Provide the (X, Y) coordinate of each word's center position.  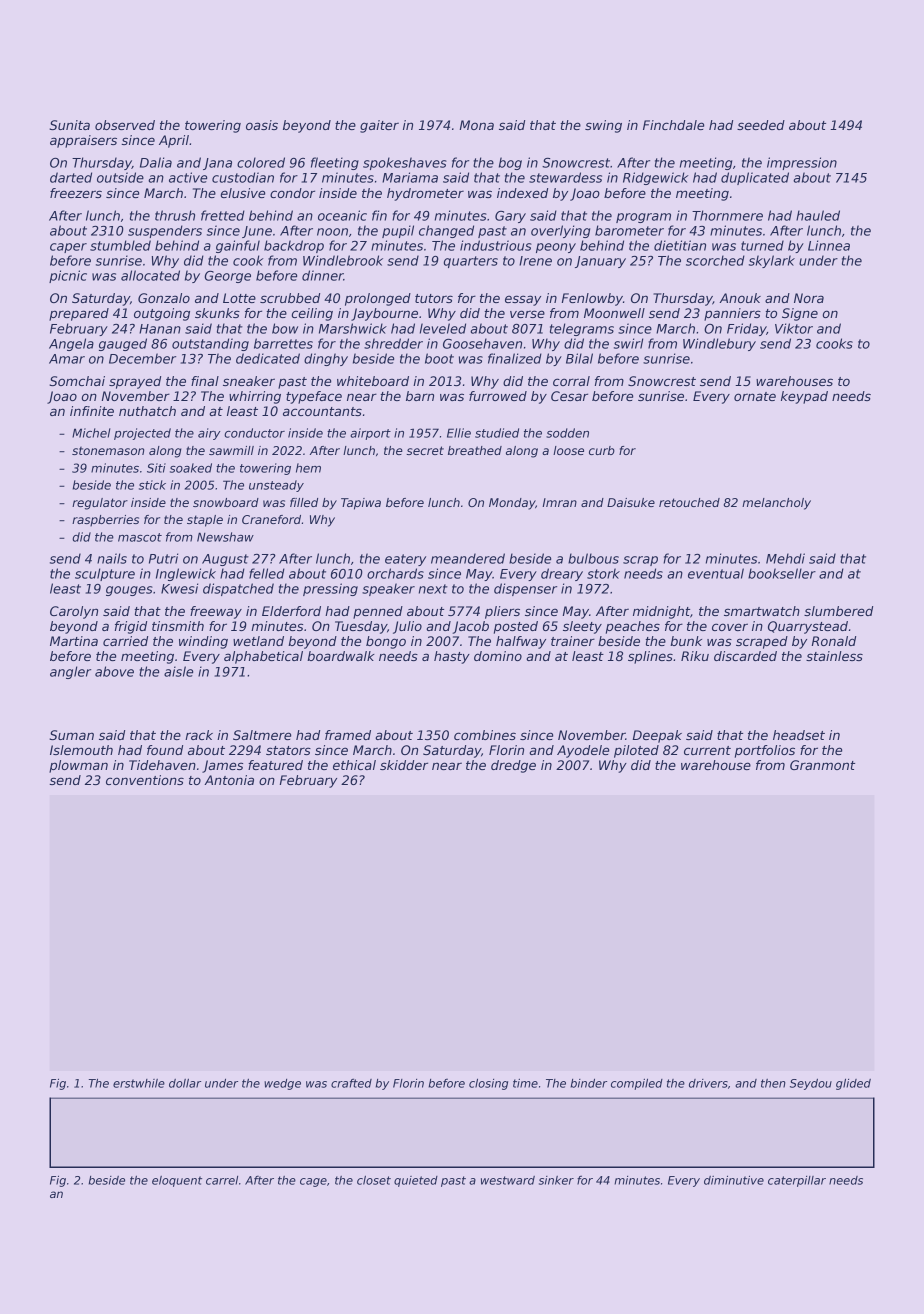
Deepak (657, 736)
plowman (78, 766)
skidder (404, 765)
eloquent (177, 1181)
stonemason (108, 451)
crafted (351, 1083)
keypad (804, 397)
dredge (513, 766)
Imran (559, 502)
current (707, 750)
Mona (477, 125)
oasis (262, 125)
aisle (178, 671)
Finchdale (673, 125)
